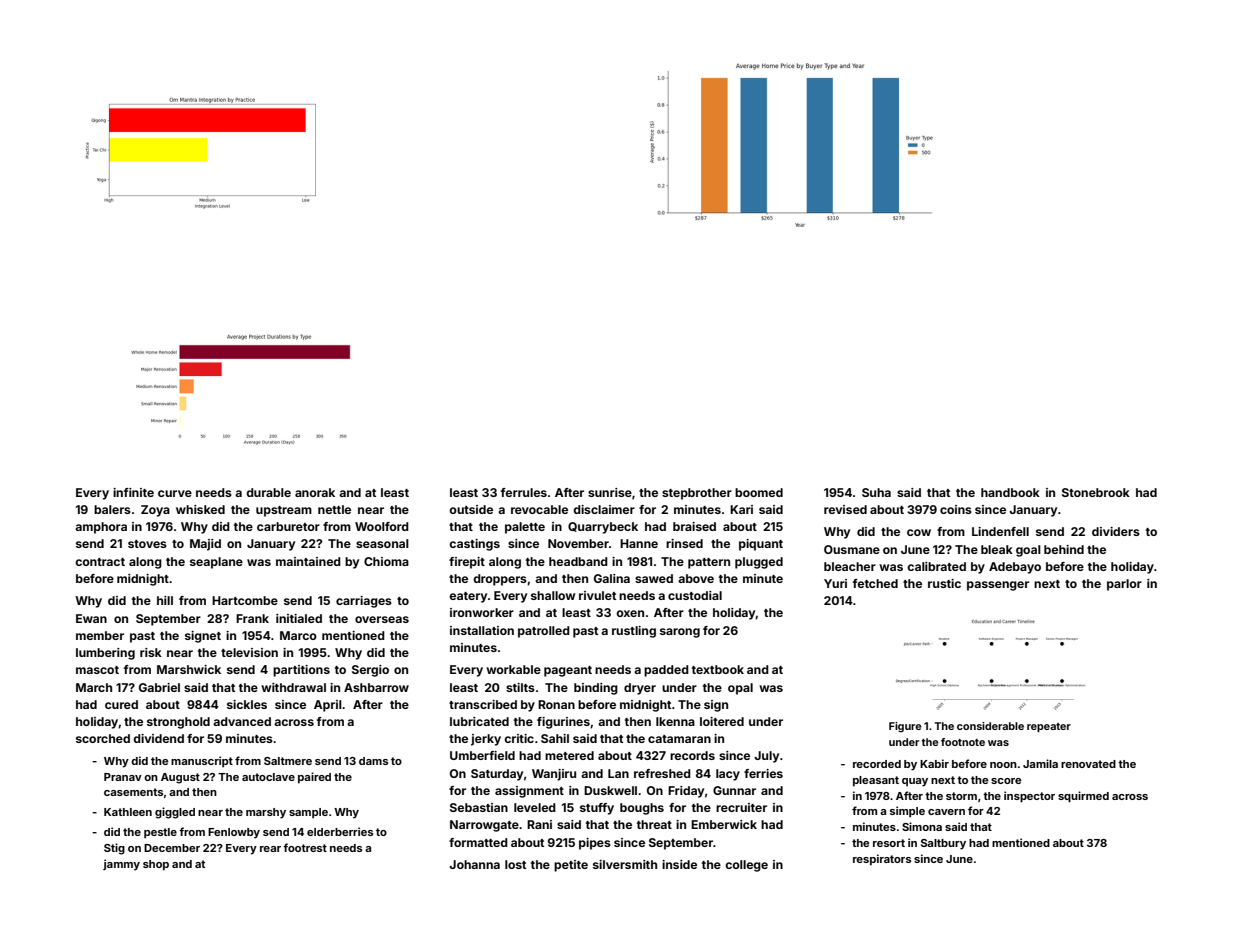 Image resolution: width=1233 pixels, height=952 pixels. Describe the element at coordinates (554, 775) in the page. I see `Wanjiru` at that location.
